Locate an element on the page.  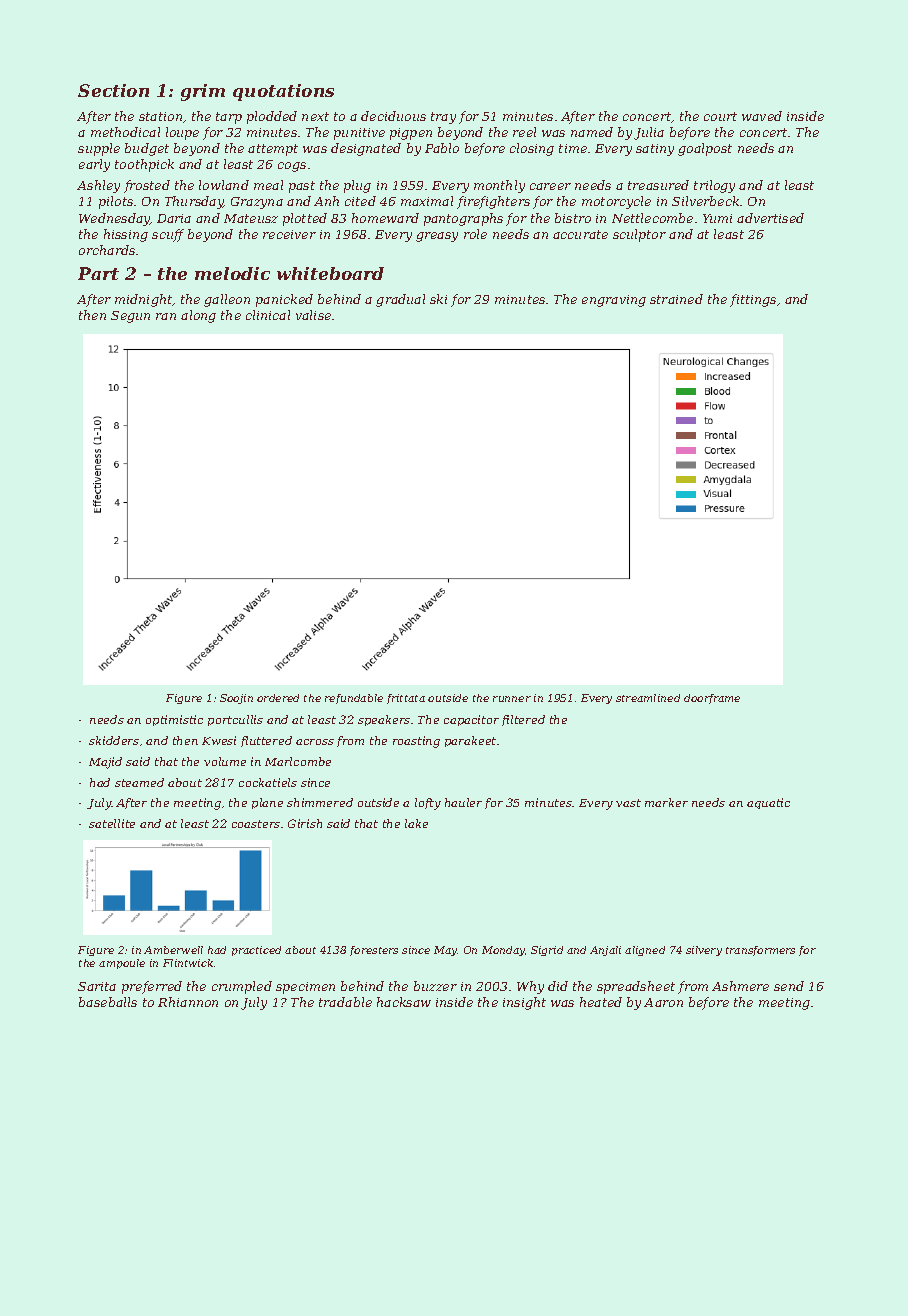
ampoule is located at coordinates (122, 964).
